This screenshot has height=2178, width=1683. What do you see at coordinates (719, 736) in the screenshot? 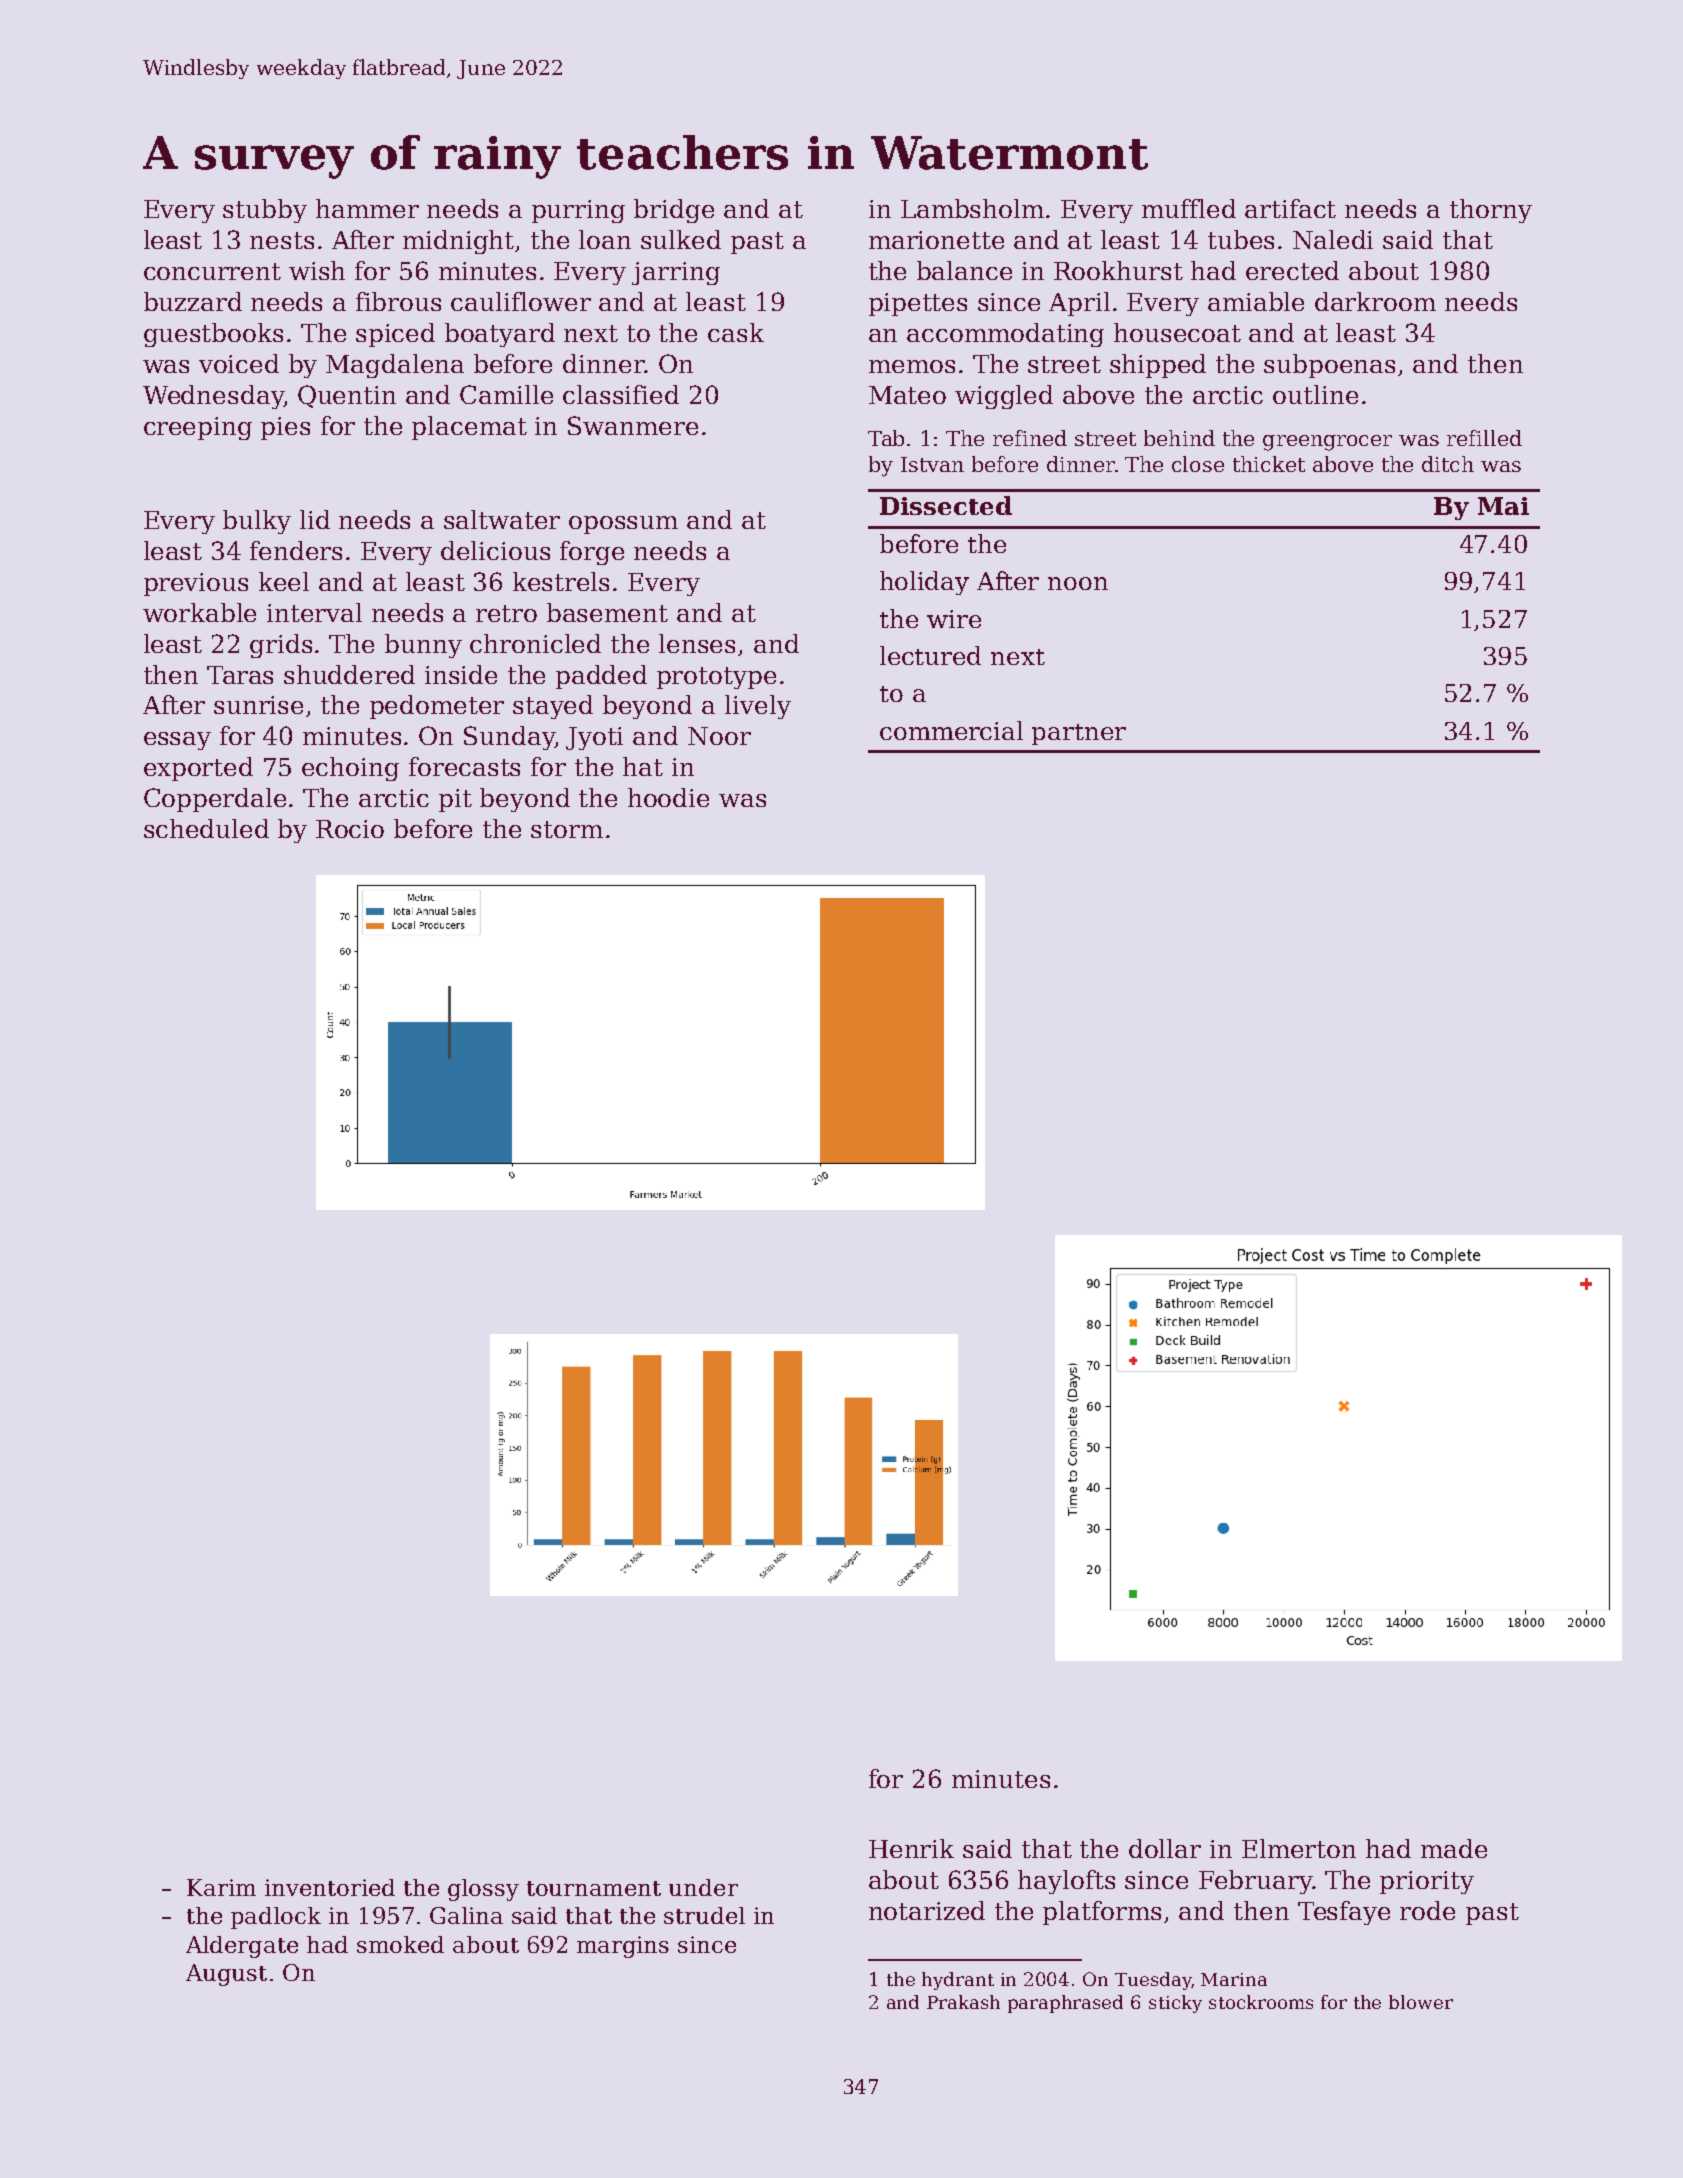
I see `Noor` at bounding box center [719, 736].
